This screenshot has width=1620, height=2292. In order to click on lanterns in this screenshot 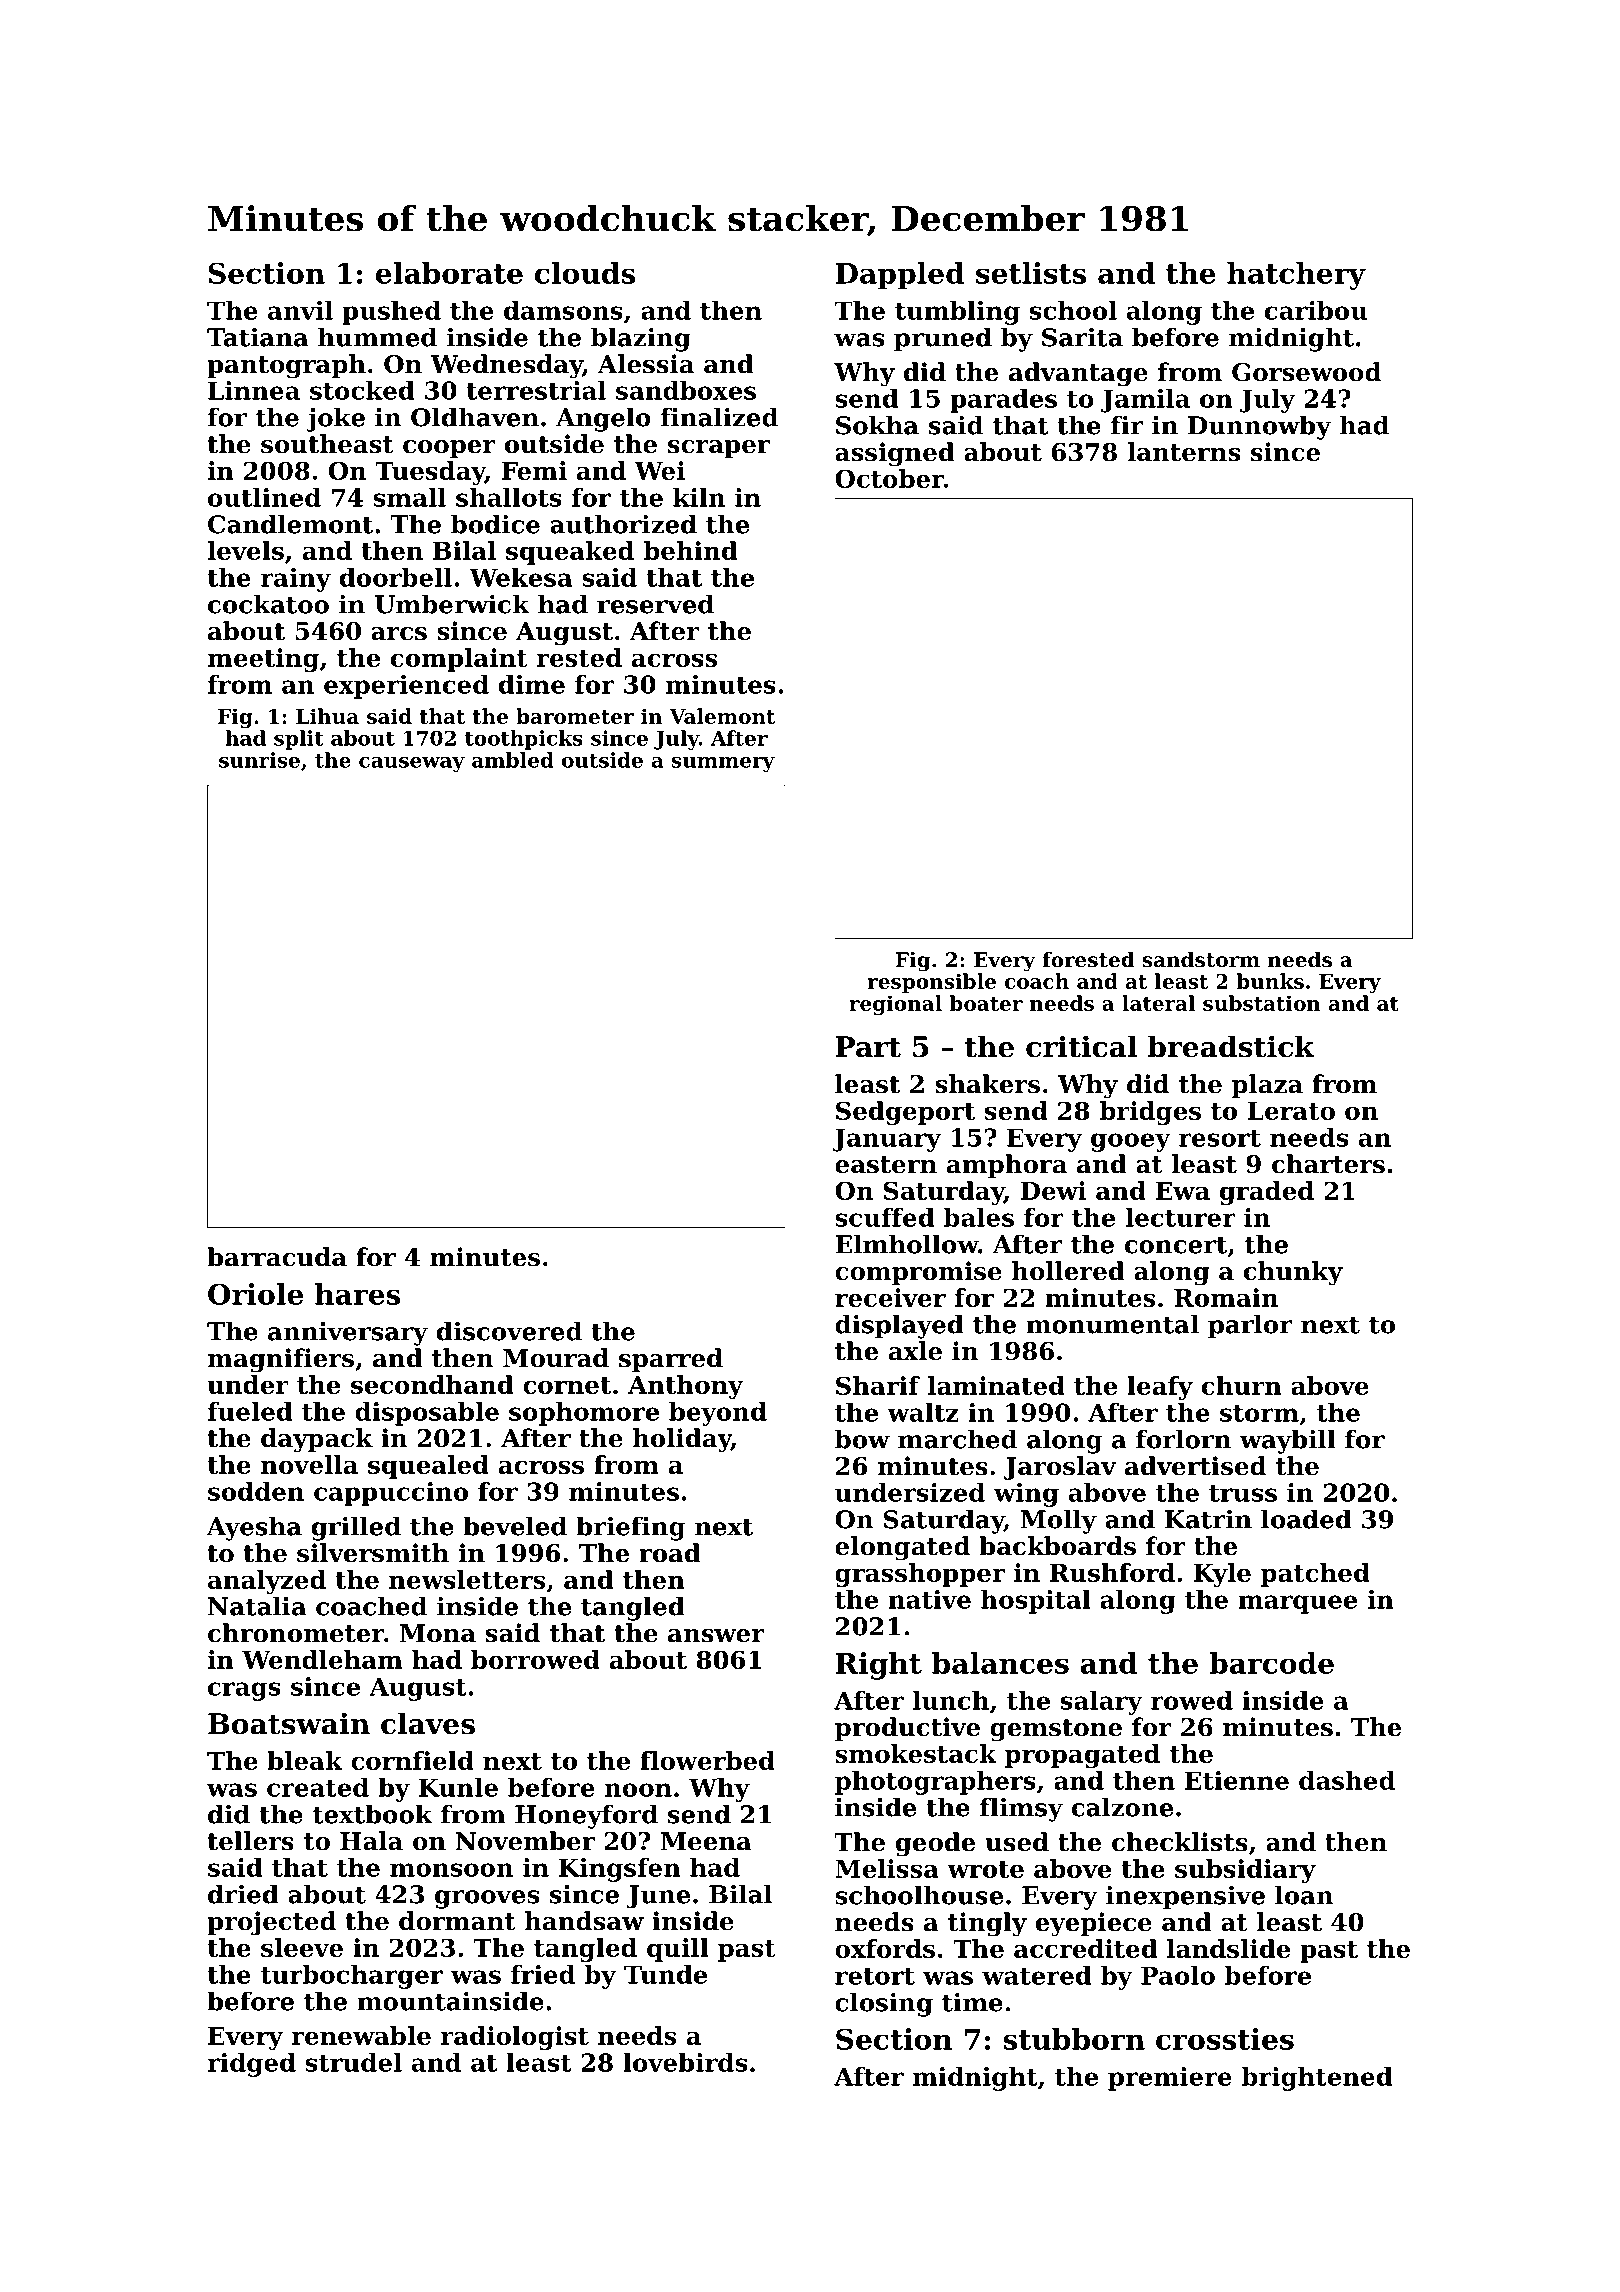, I will do `click(1184, 452)`.
